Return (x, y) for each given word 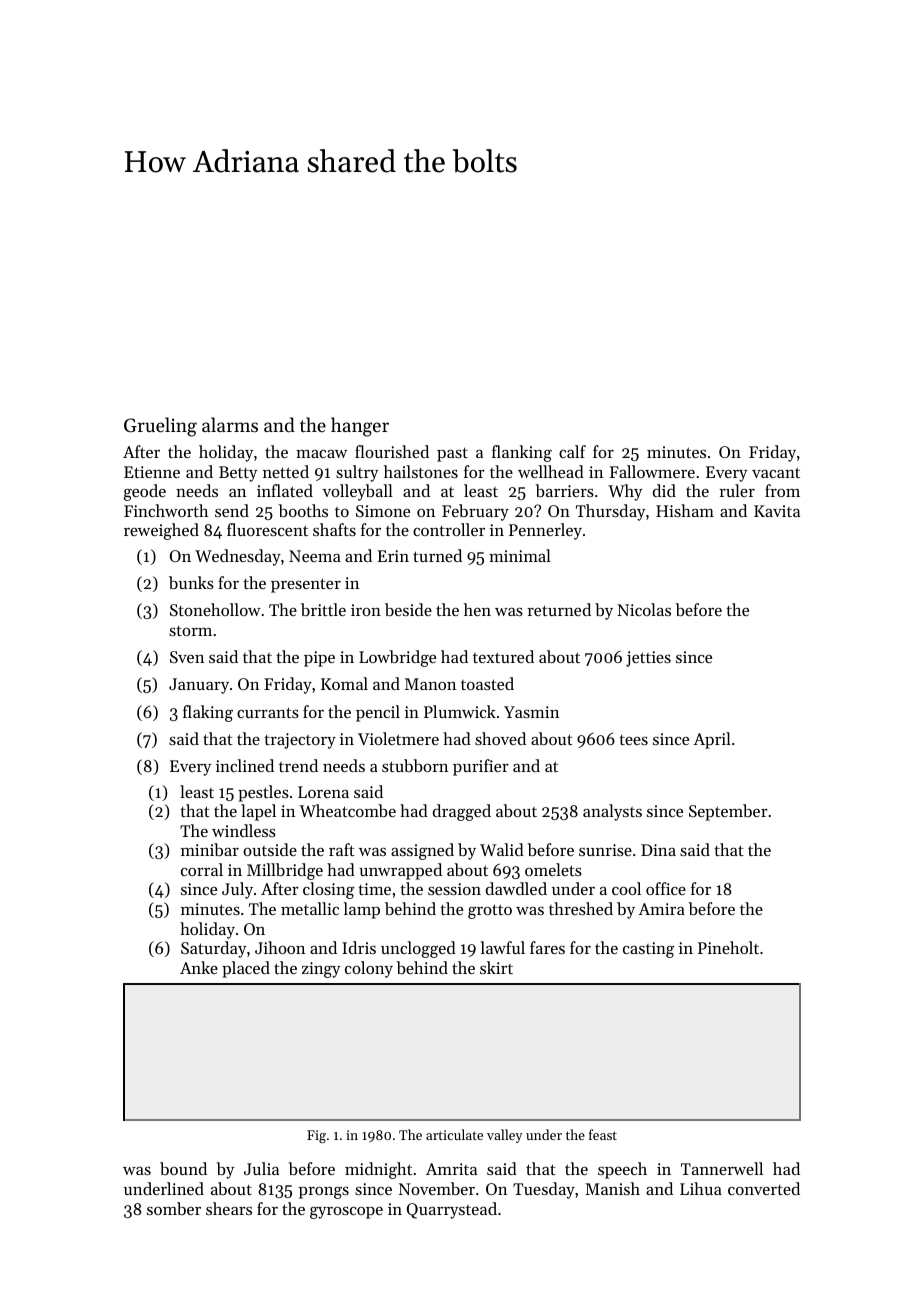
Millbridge (285, 871)
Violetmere (398, 738)
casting (648, 950)
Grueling (160, 427)
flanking (522, 453)
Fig (316, 1136)
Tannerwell (722, 1168)
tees (633, 740)
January (199, 686)
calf (572, 451)
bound (183, 1168)
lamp (361, 910)
